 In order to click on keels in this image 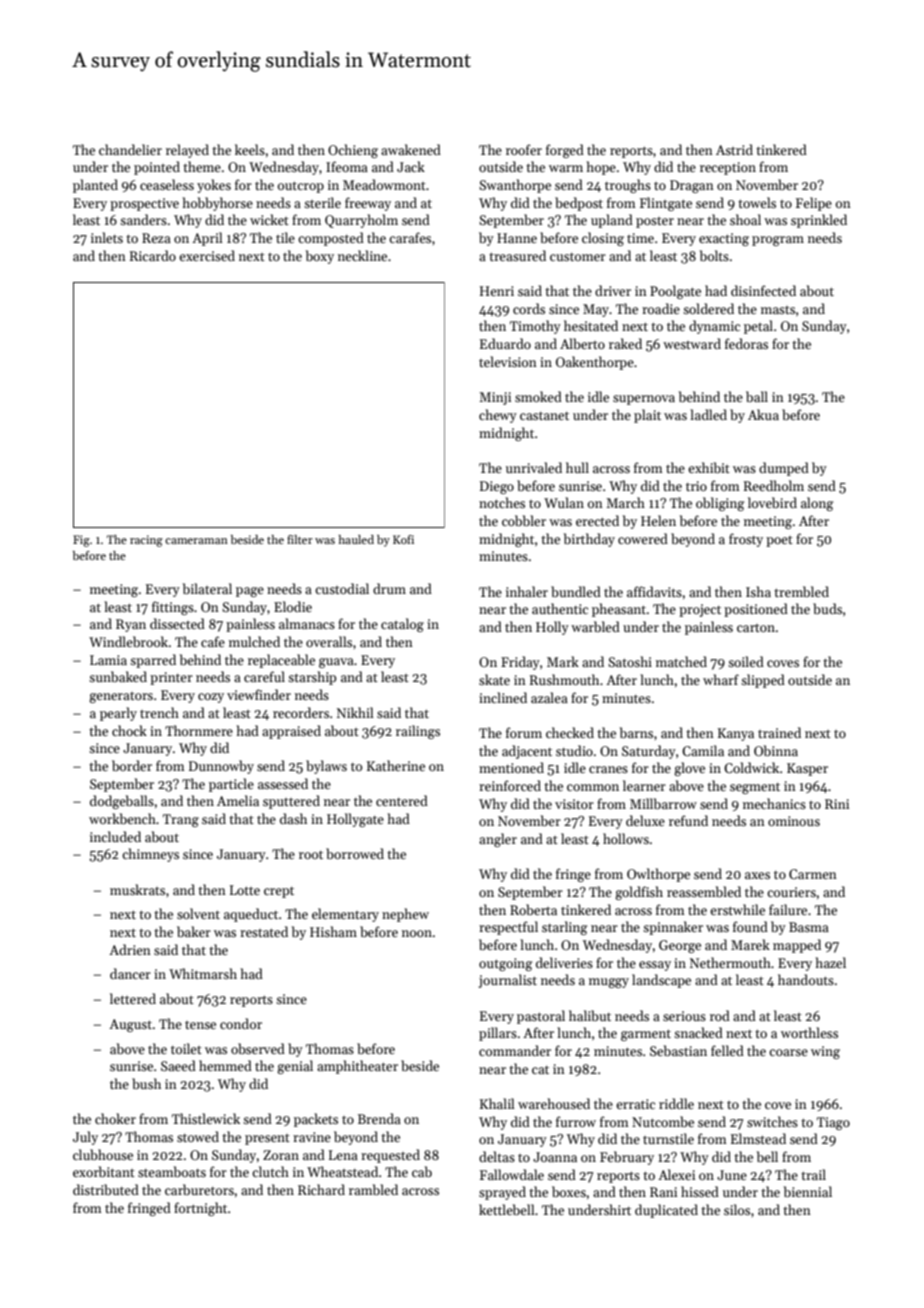, I will do `click(250, 149)`.
